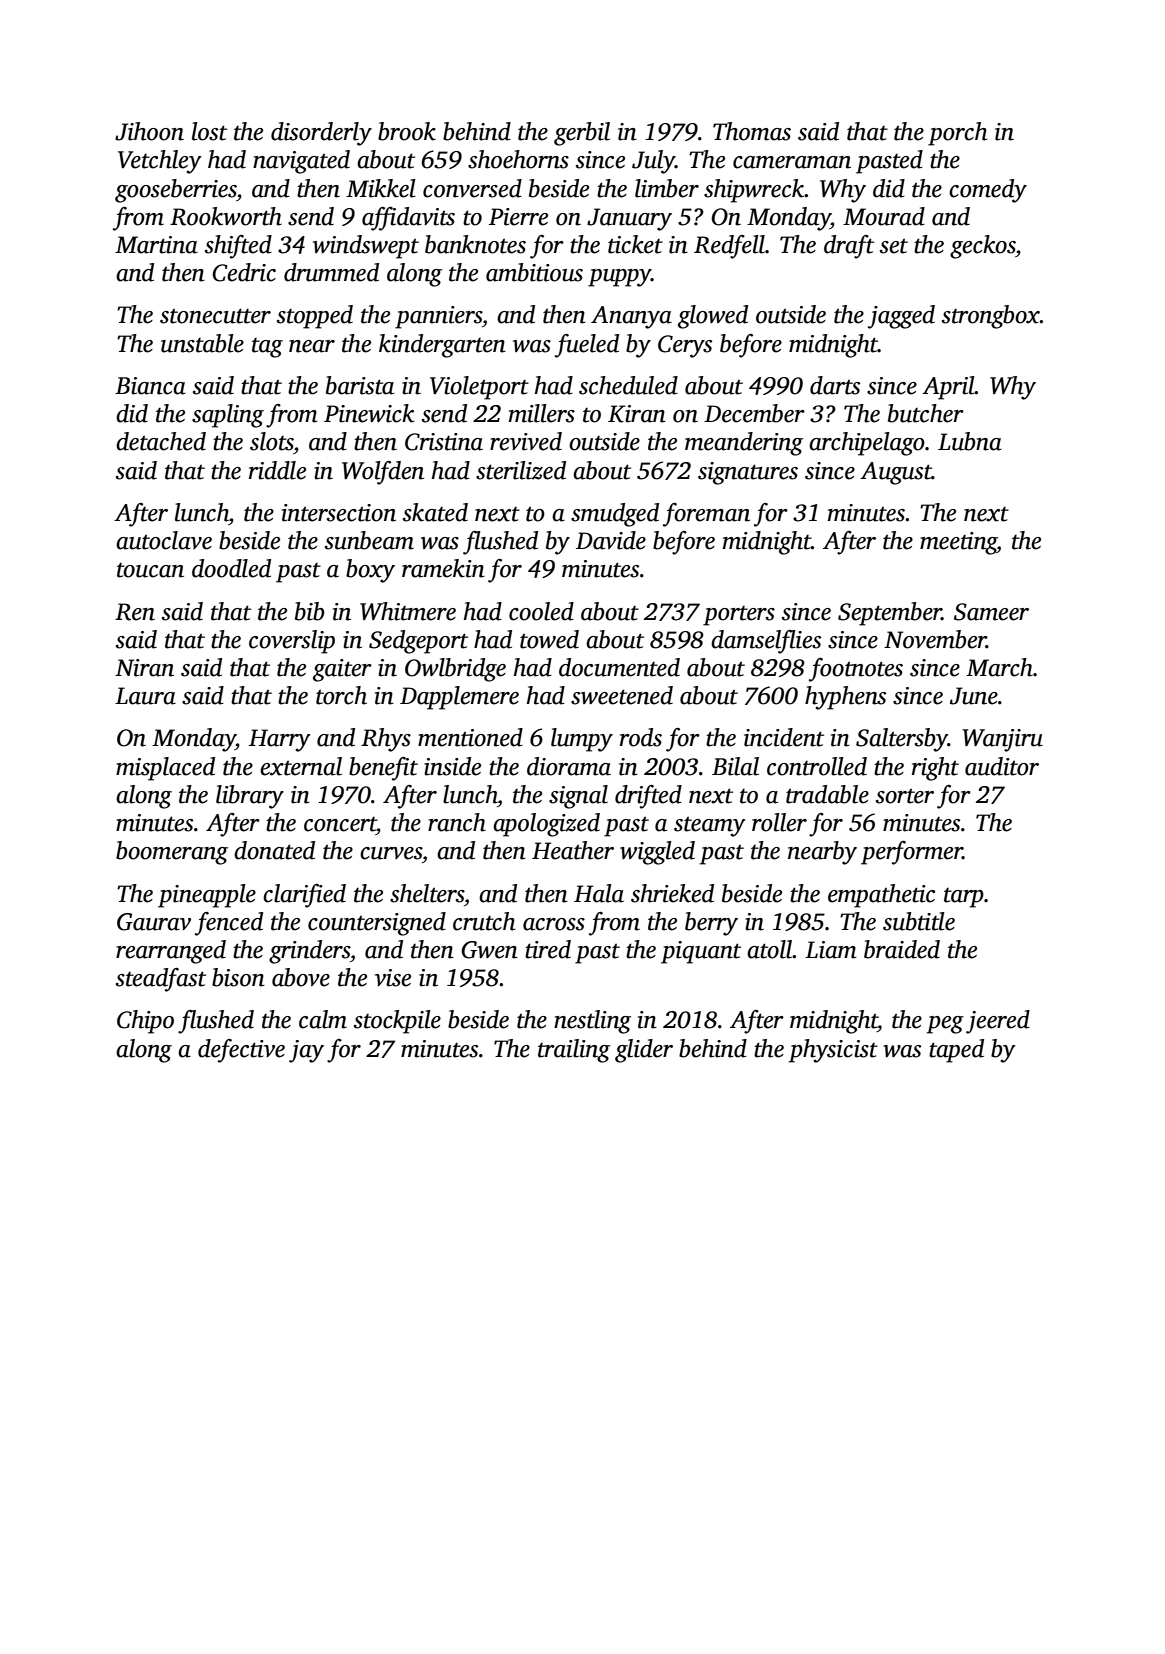 This page has height=1654, width=1165. Describe the element at coordinates (845, 698) in the page. I see `hyphens` at that location.
